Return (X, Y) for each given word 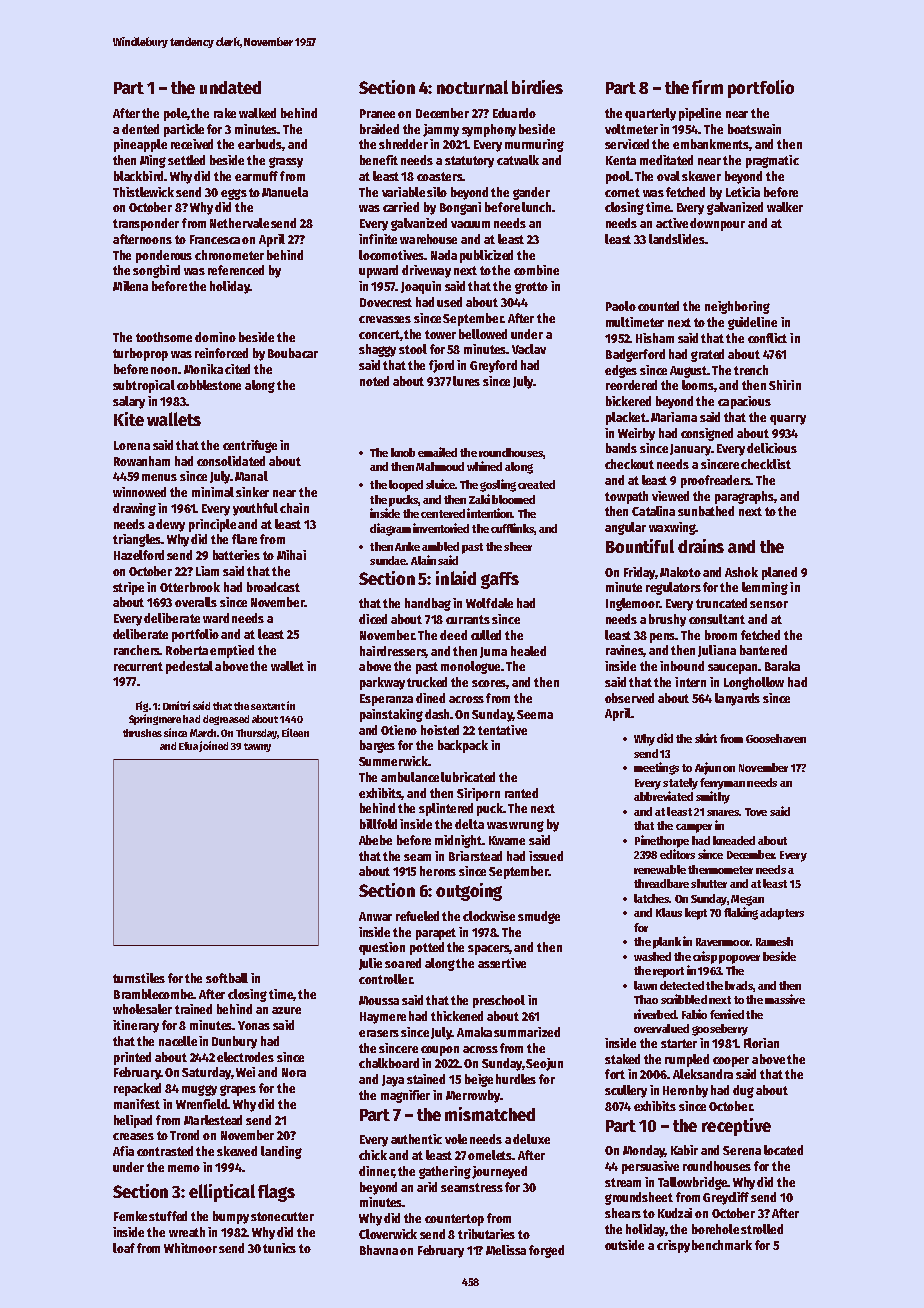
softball (227, 978)
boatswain (754, 129)
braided (379, 129)
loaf (124, 1248)
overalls (196, 602)
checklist (766, 464)
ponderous (164, 256)
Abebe (375, 840)
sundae (388, 560)
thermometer (720, 869)
